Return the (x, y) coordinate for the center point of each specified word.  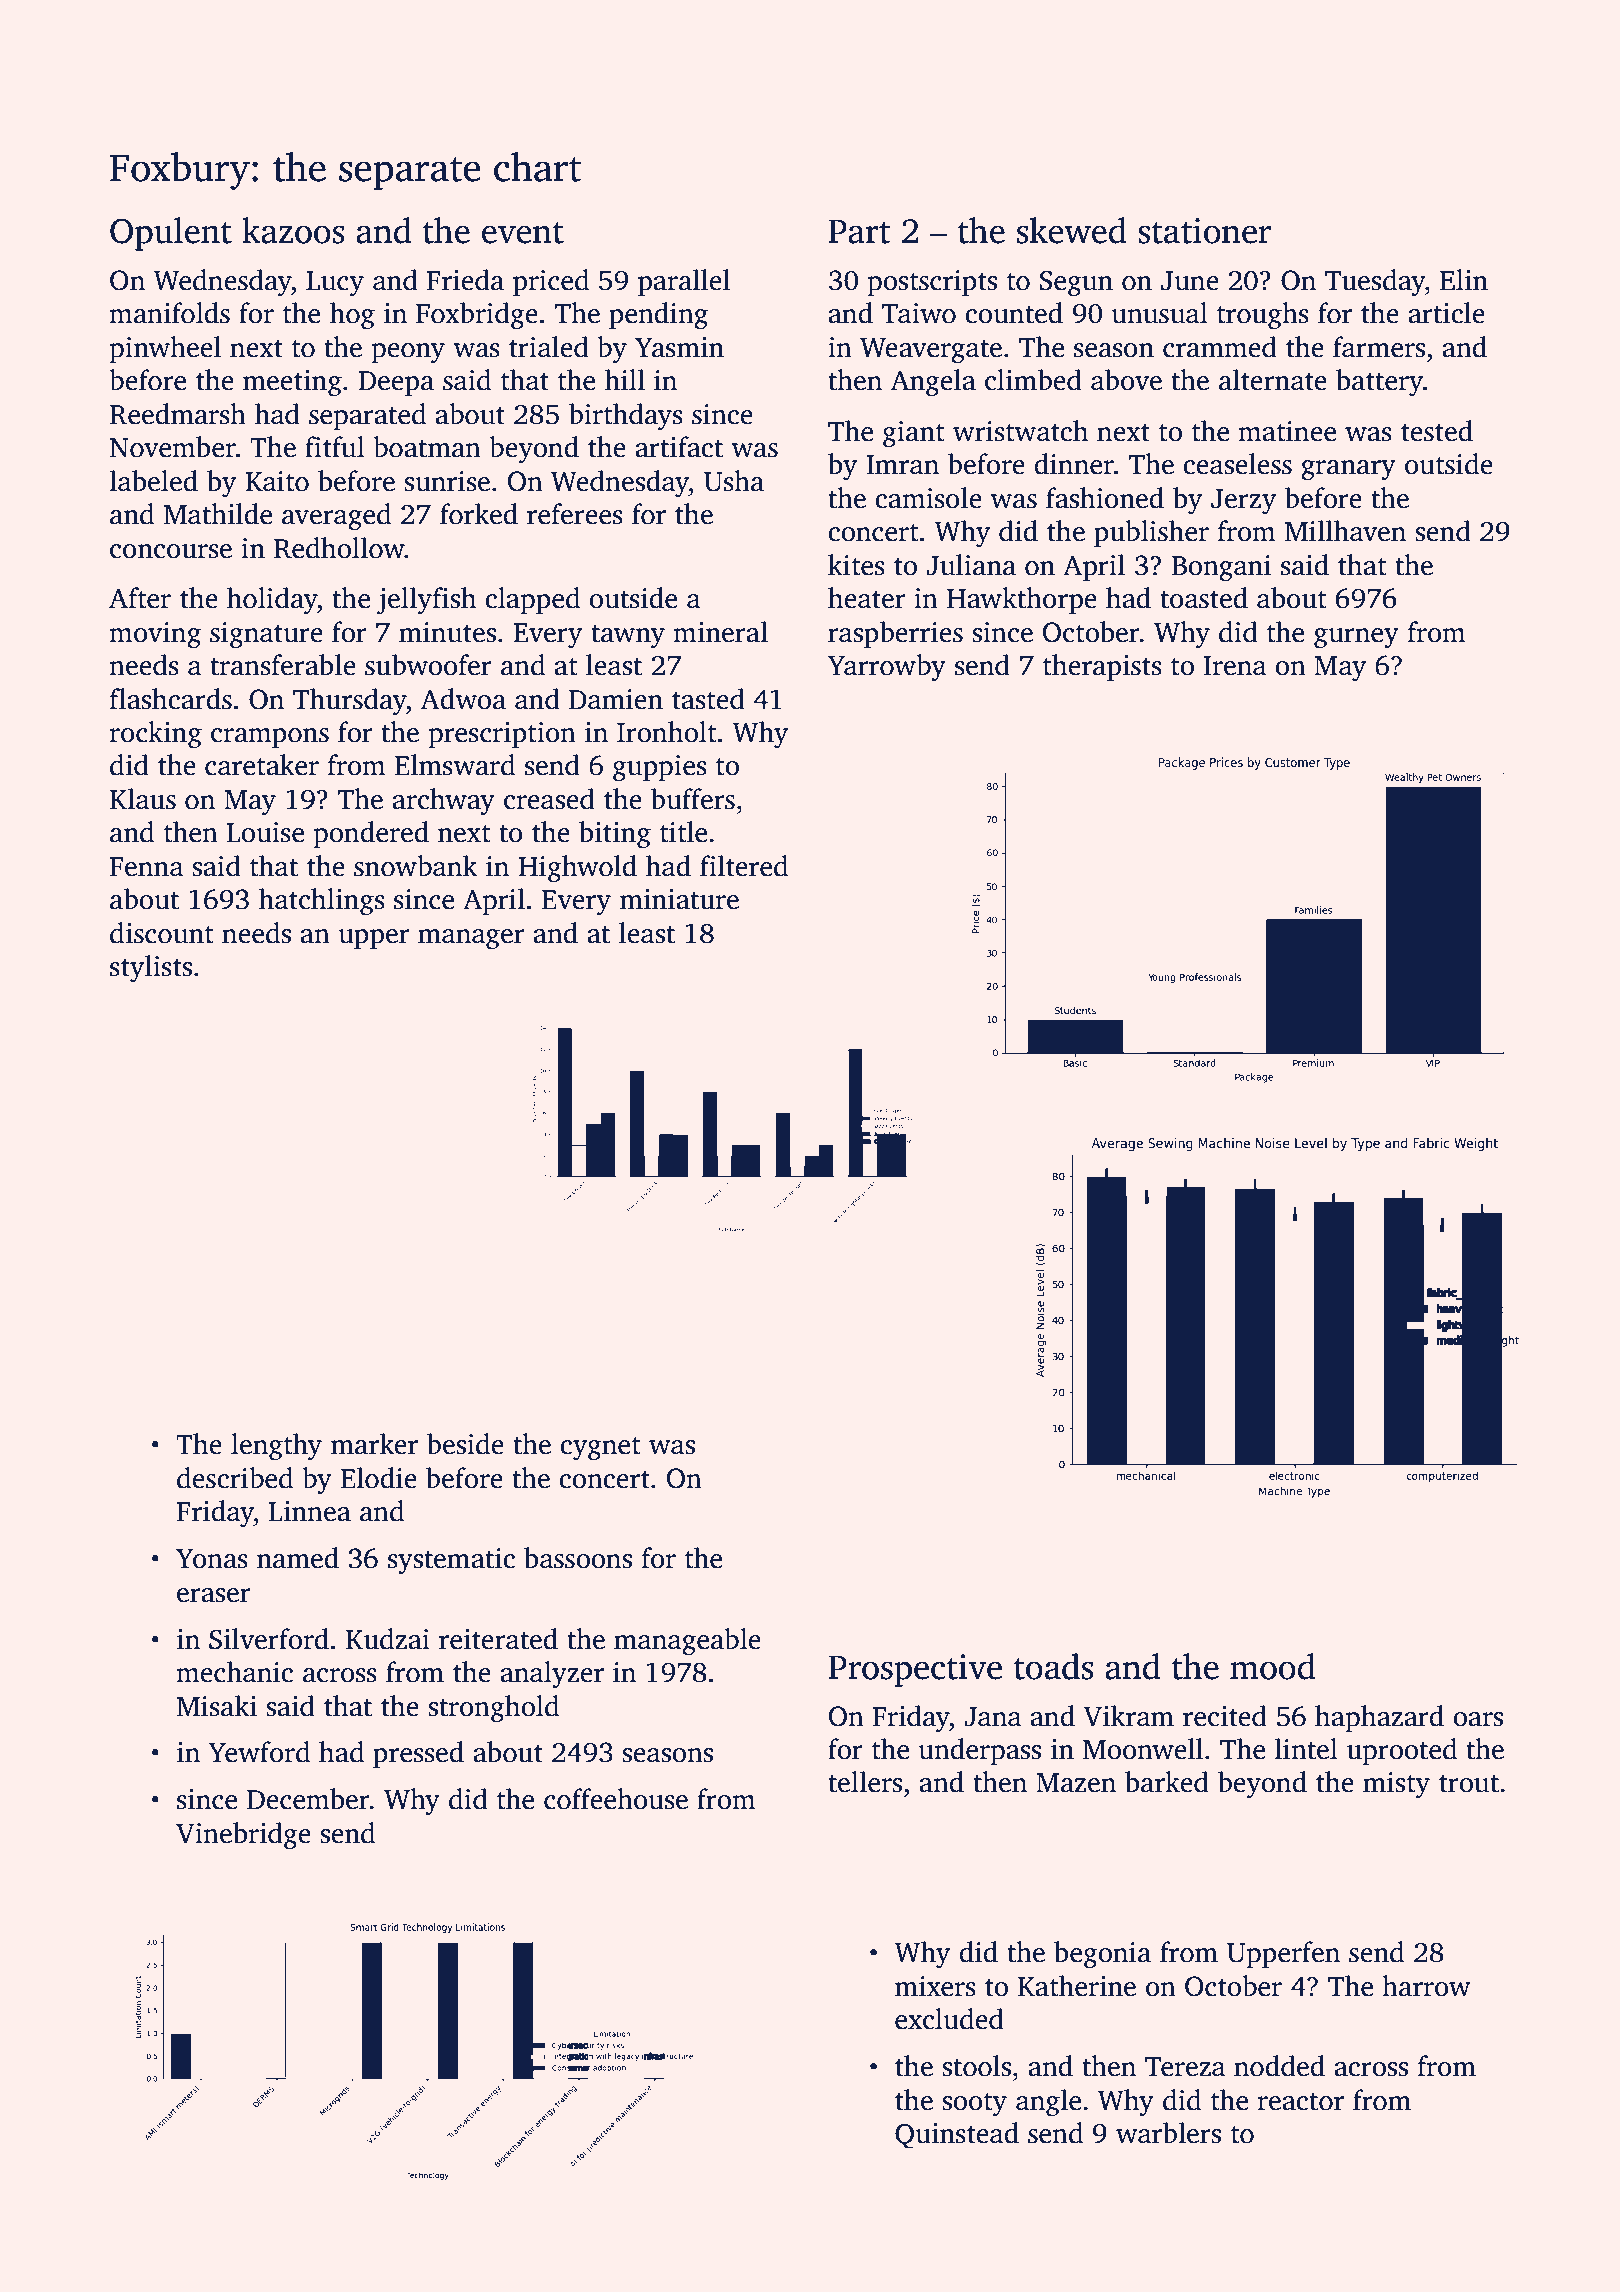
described (235, 1478)
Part (859, 231)
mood (1273, 1666)
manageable (687, 1642)
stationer (1204, 231)
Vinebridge (243, 1836)
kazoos (293, 230)
